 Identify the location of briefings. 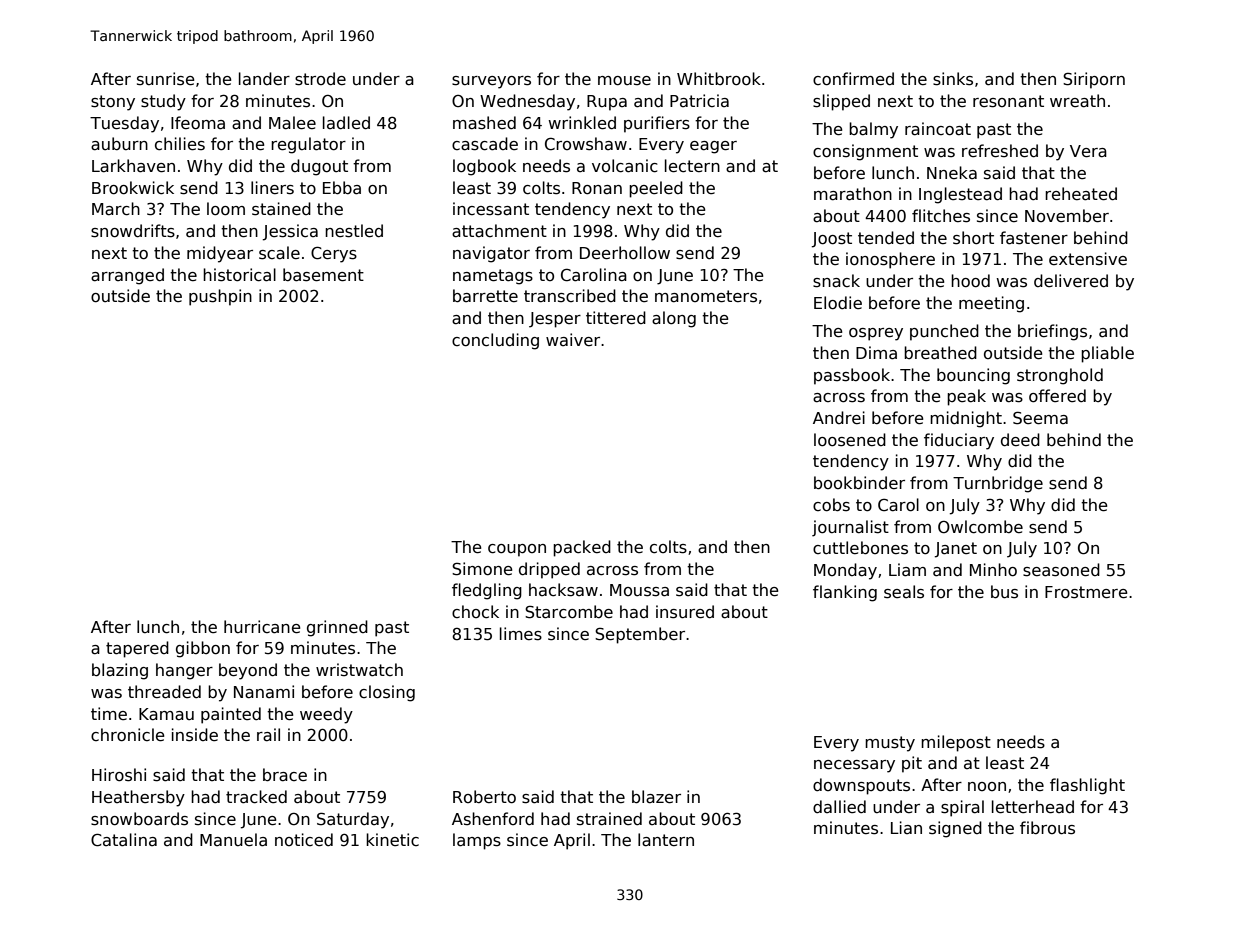
(1052, 332).
